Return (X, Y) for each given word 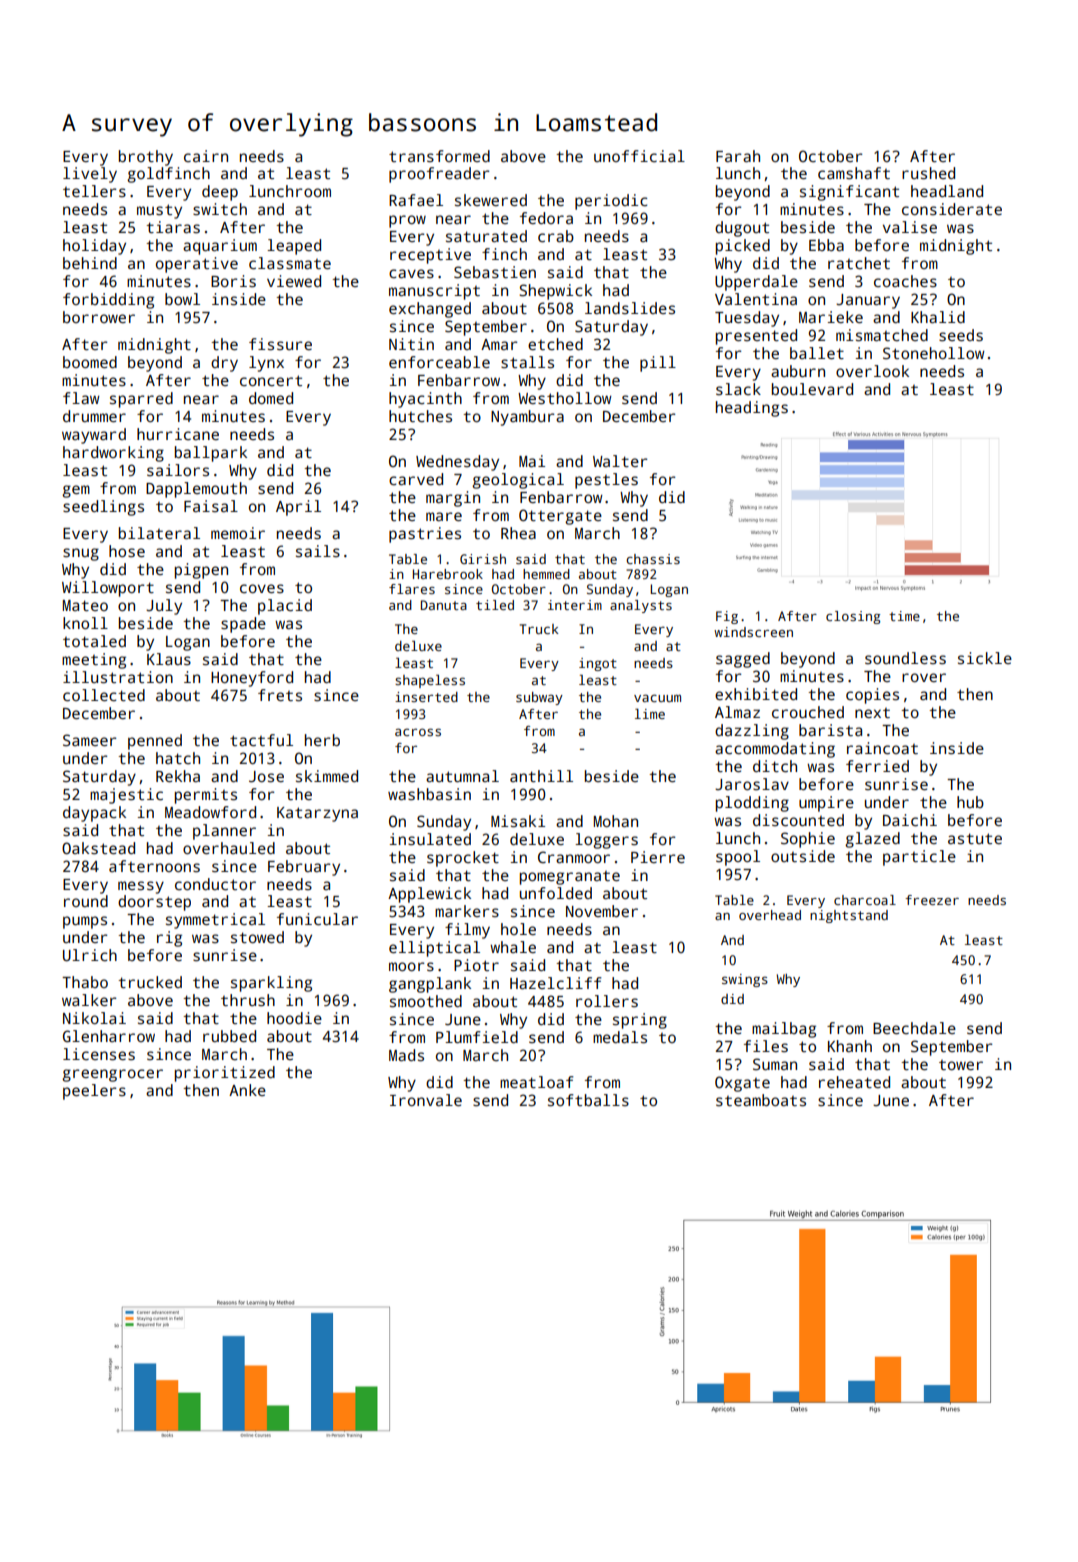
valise (910, 227)
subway (539, 698)
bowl (182, 299)
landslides (630, 308)
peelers (94, 1092)
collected (104, 695)
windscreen (753, 632)
